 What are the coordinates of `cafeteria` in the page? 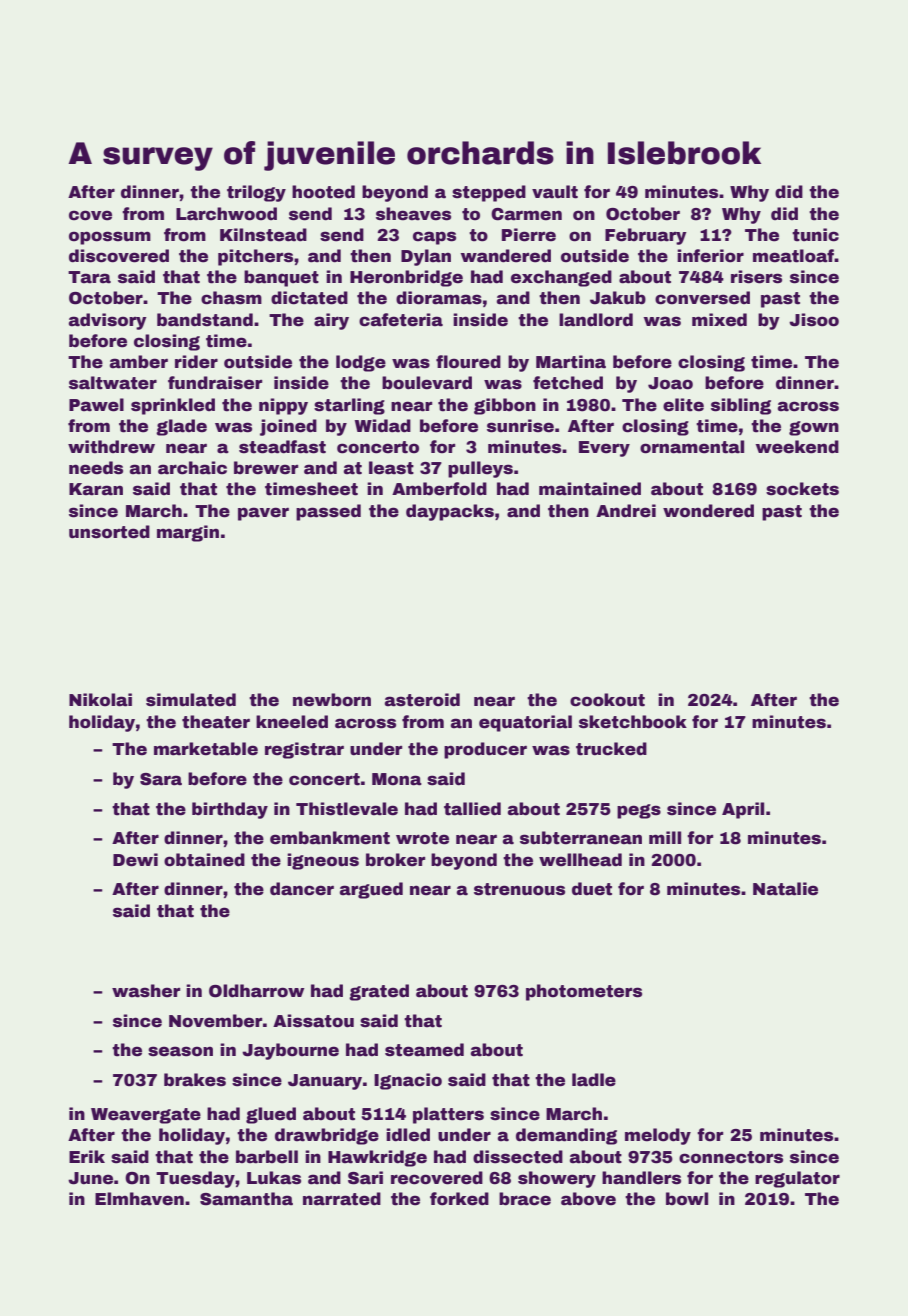 It's located at (401, 320).
